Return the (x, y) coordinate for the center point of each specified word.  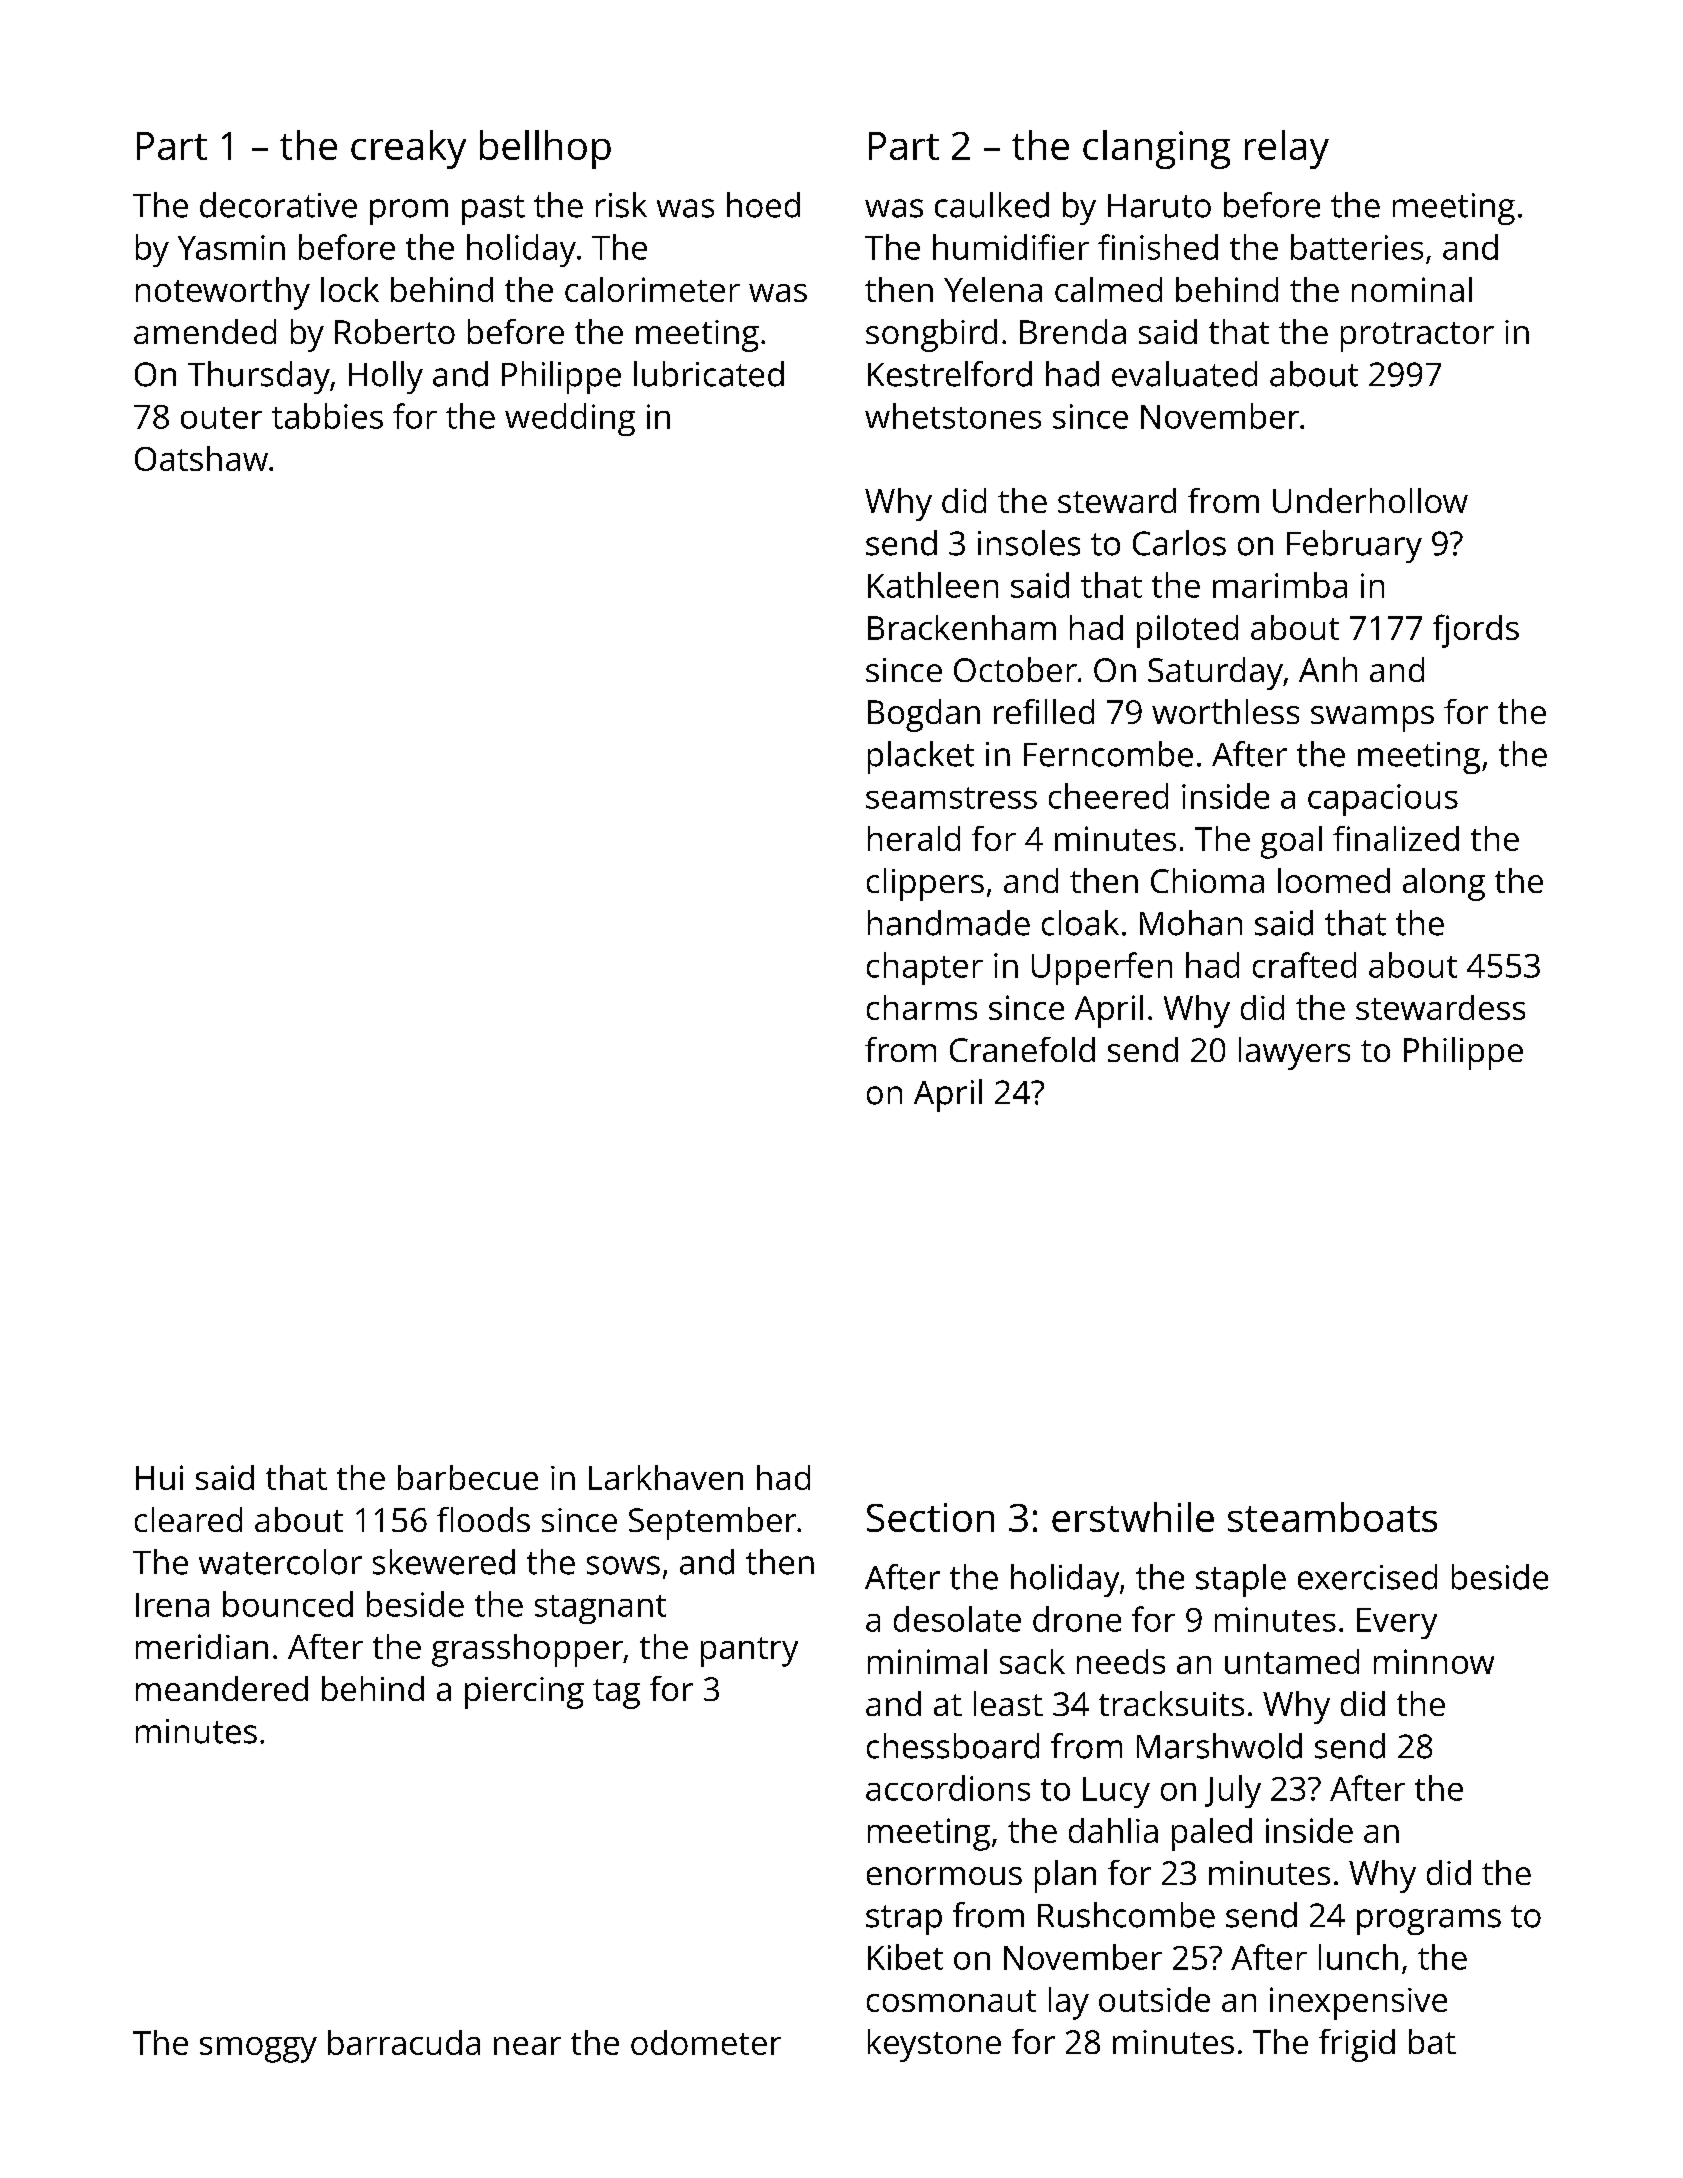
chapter (925, 968)
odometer (706, 2042)
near (527, 2046)
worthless (1225, 711)
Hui (159, 1477)
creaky (408, 149)
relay (1287, 149)
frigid (1357, 2045)
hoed (763, 205)
